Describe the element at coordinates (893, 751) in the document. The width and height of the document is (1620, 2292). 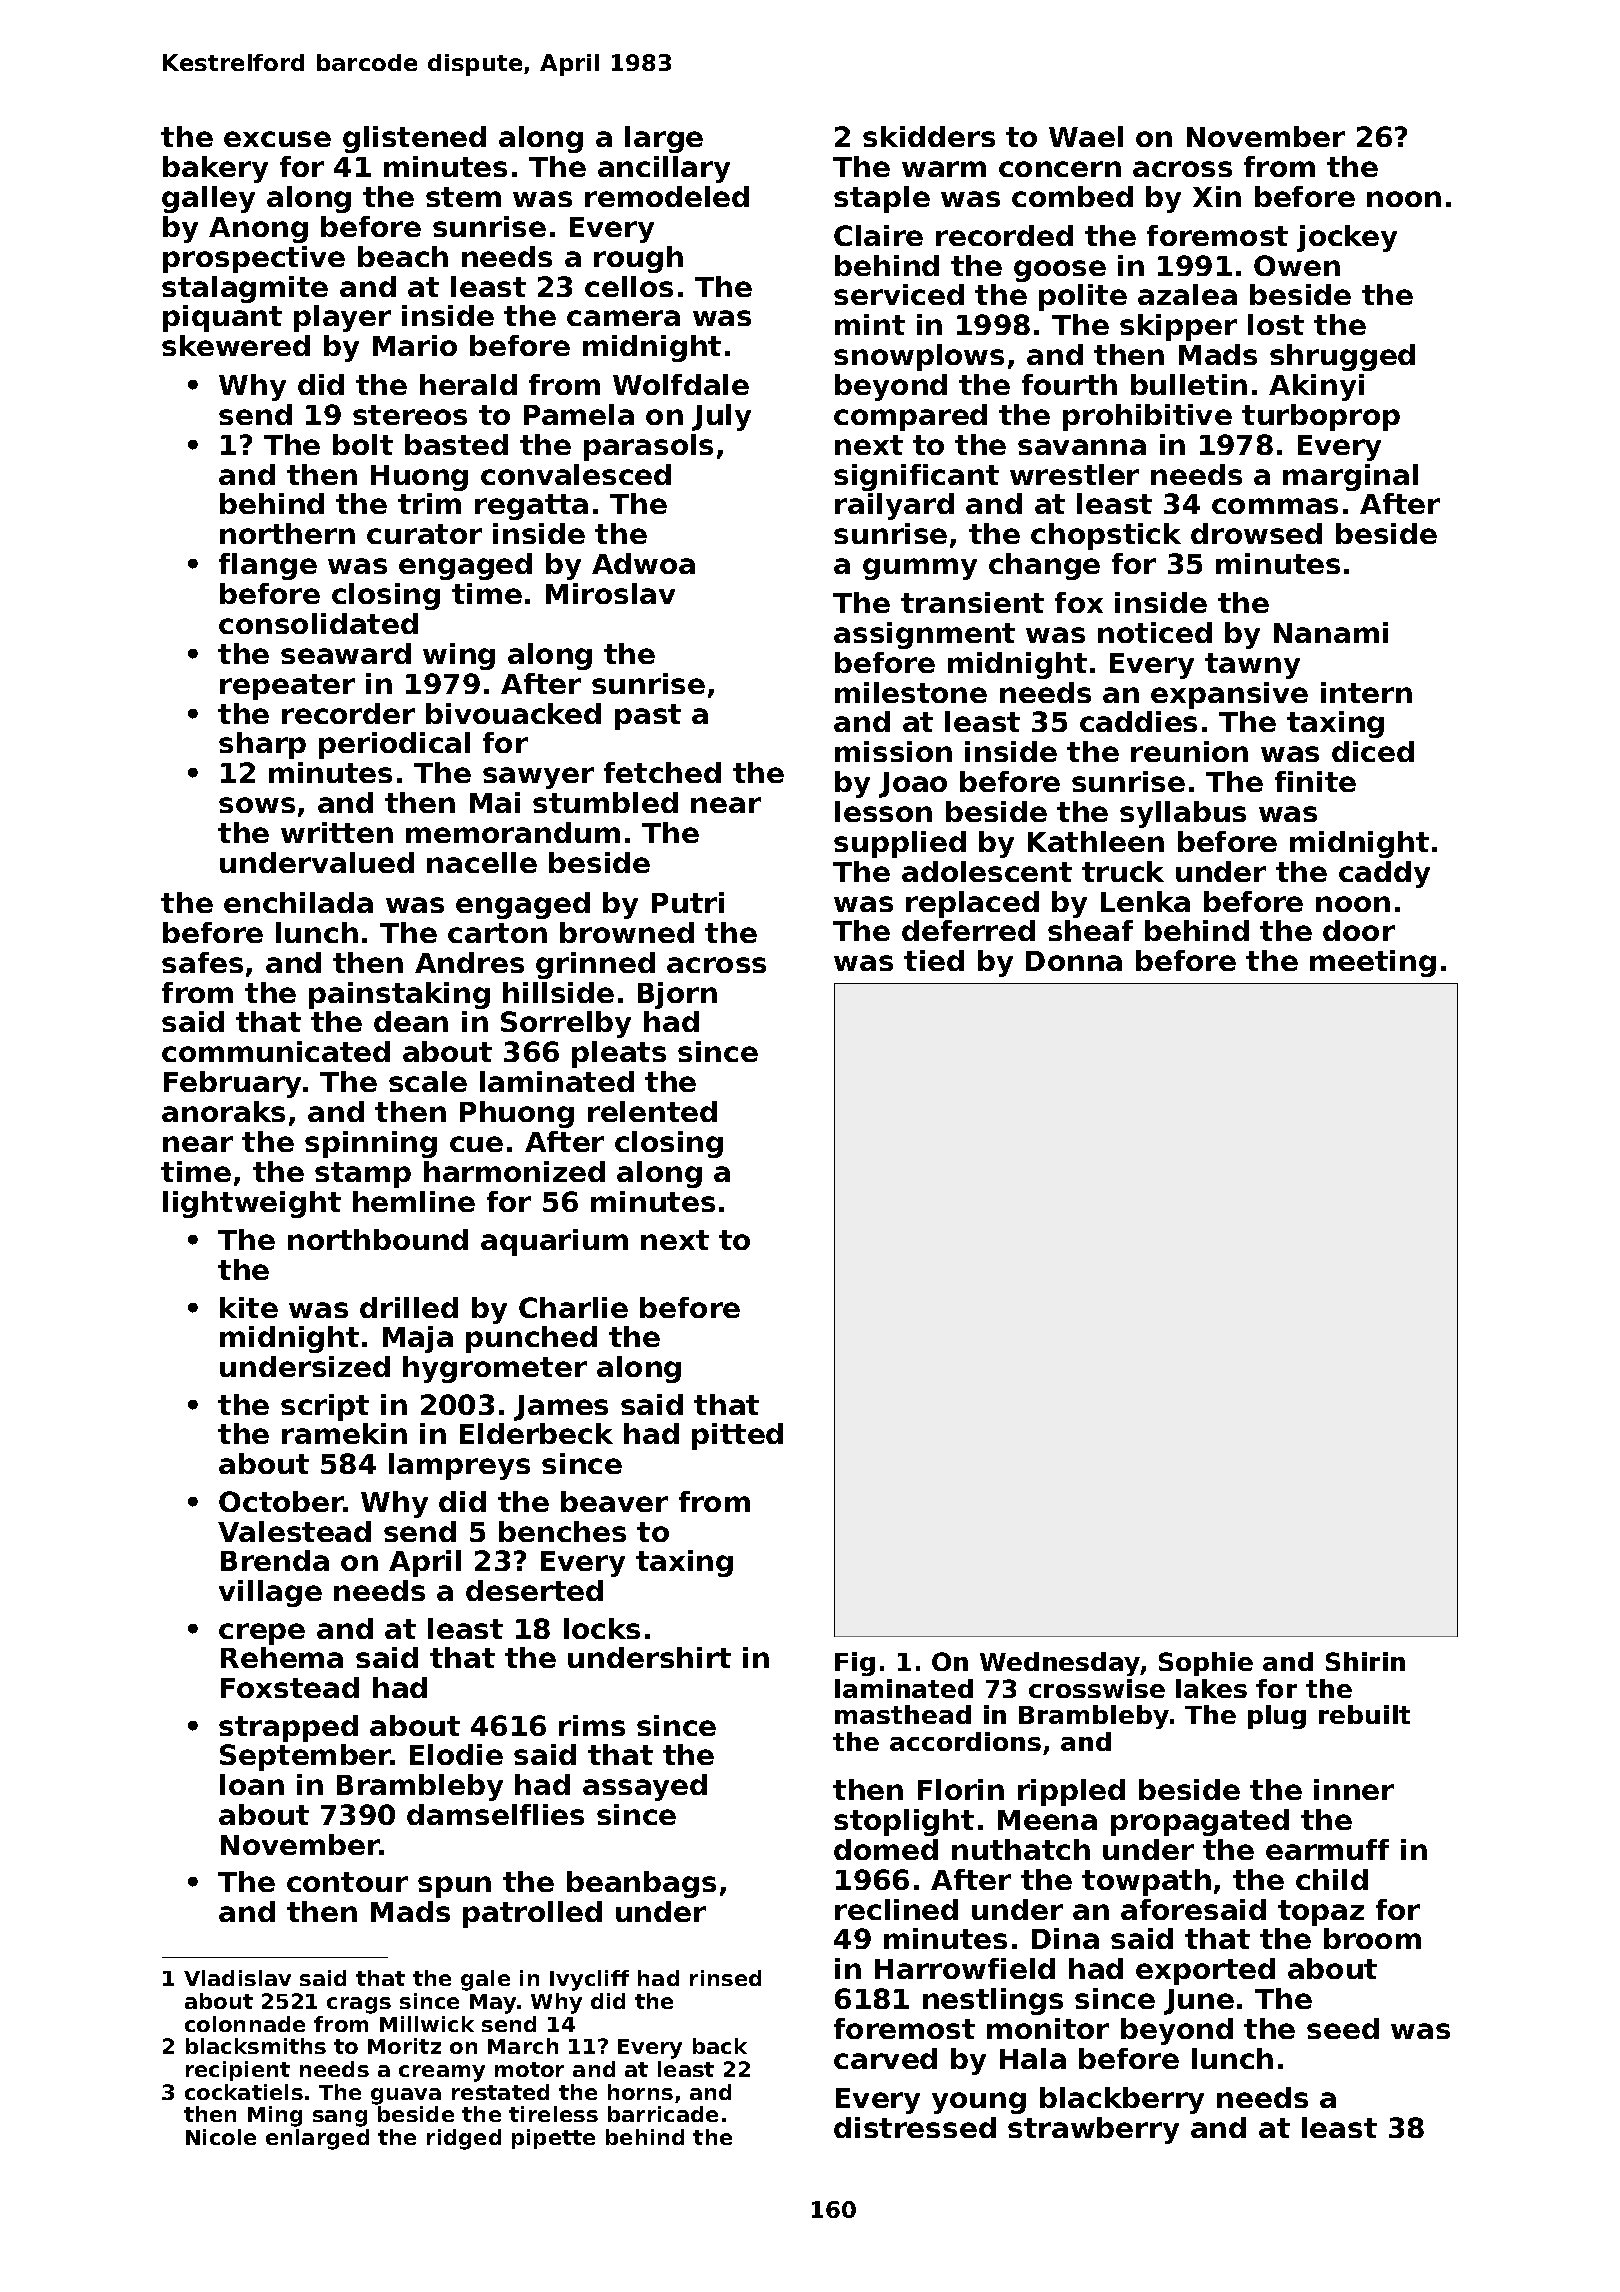
I see `mission` at that location.
